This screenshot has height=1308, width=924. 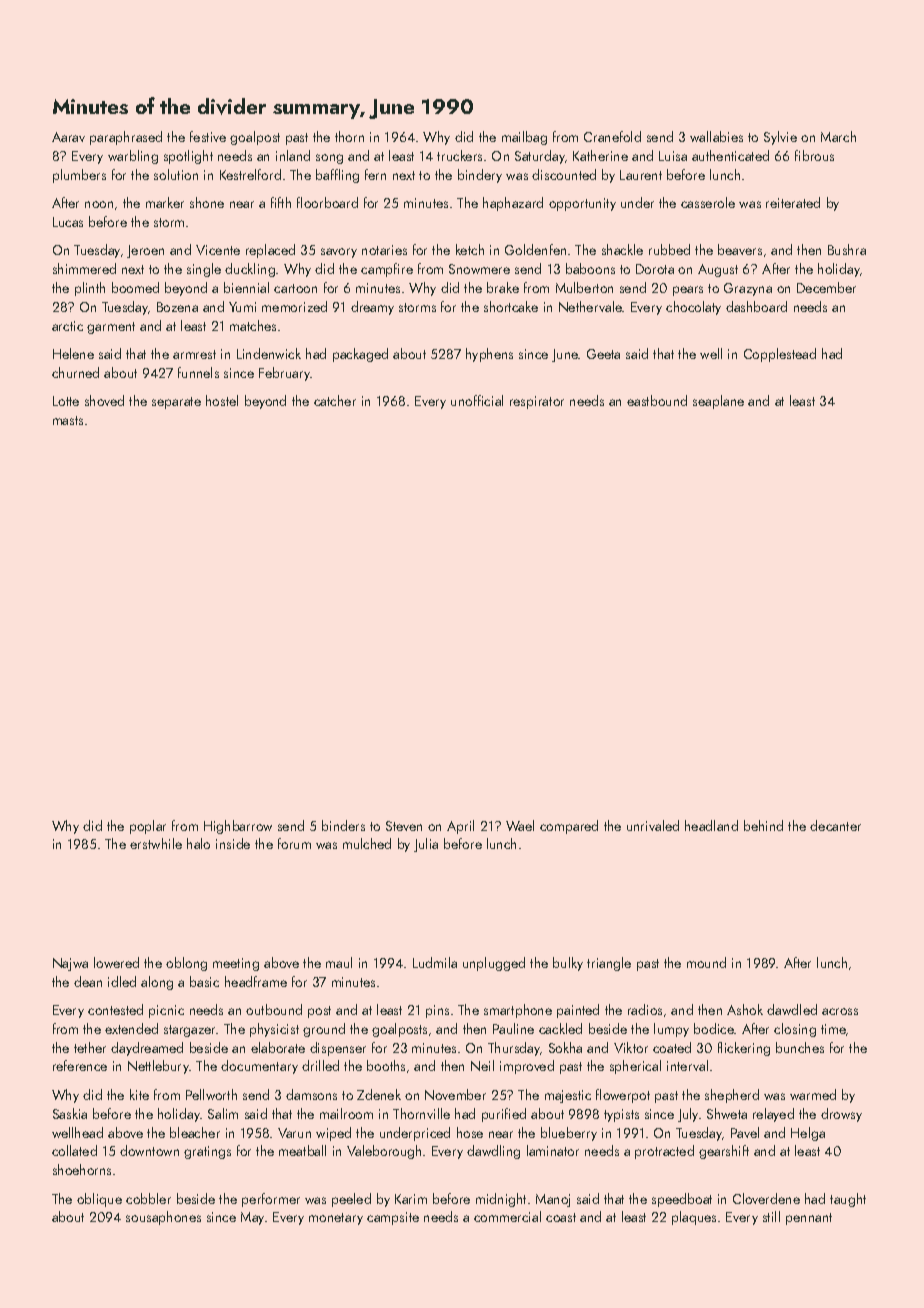 What do you see at coordinates (718, 402) in the screenshot?
I see `seaplane` at bounding box center [718, 402].
